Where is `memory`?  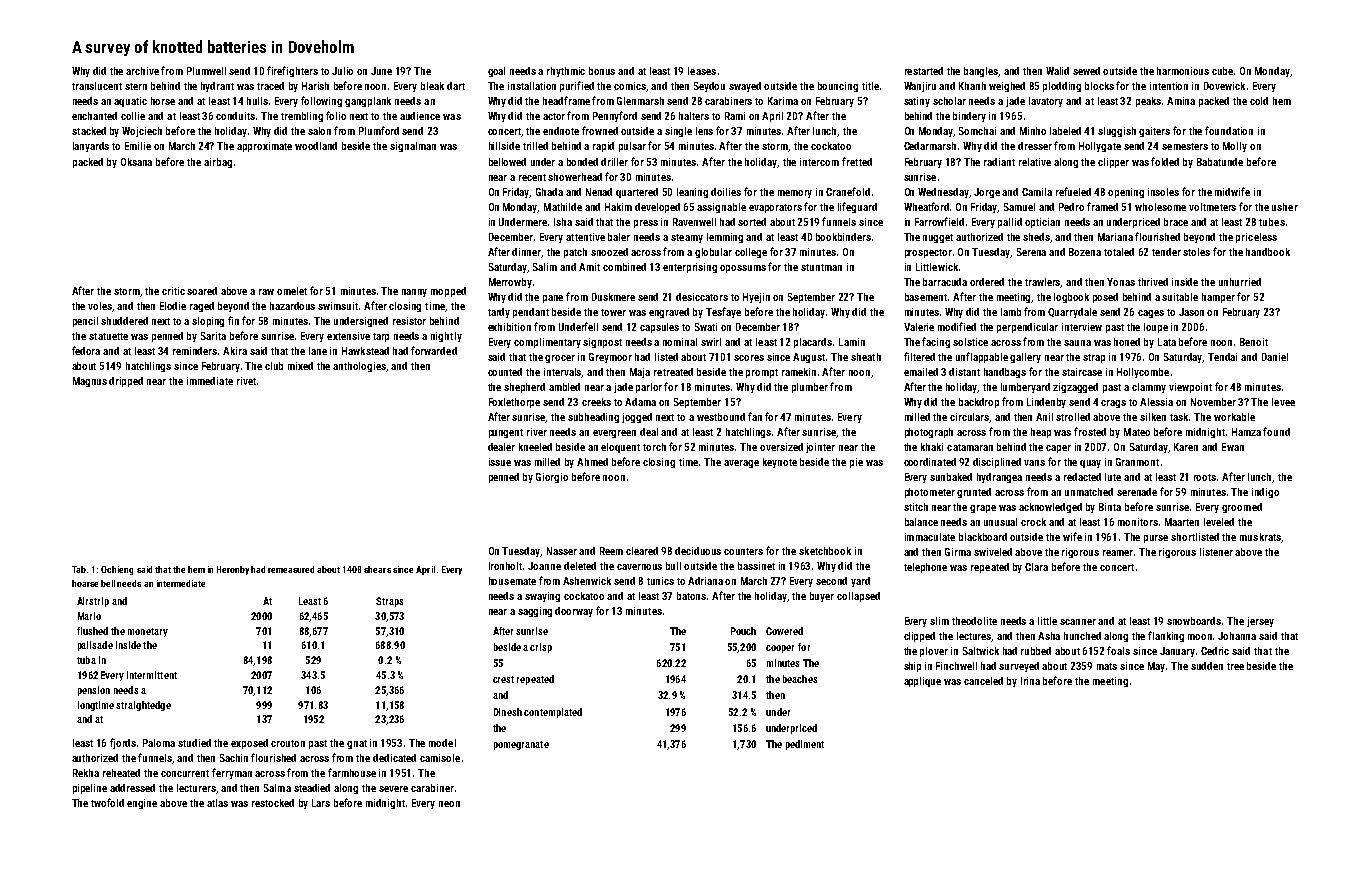
memory is located at coordinates (795, 194).
